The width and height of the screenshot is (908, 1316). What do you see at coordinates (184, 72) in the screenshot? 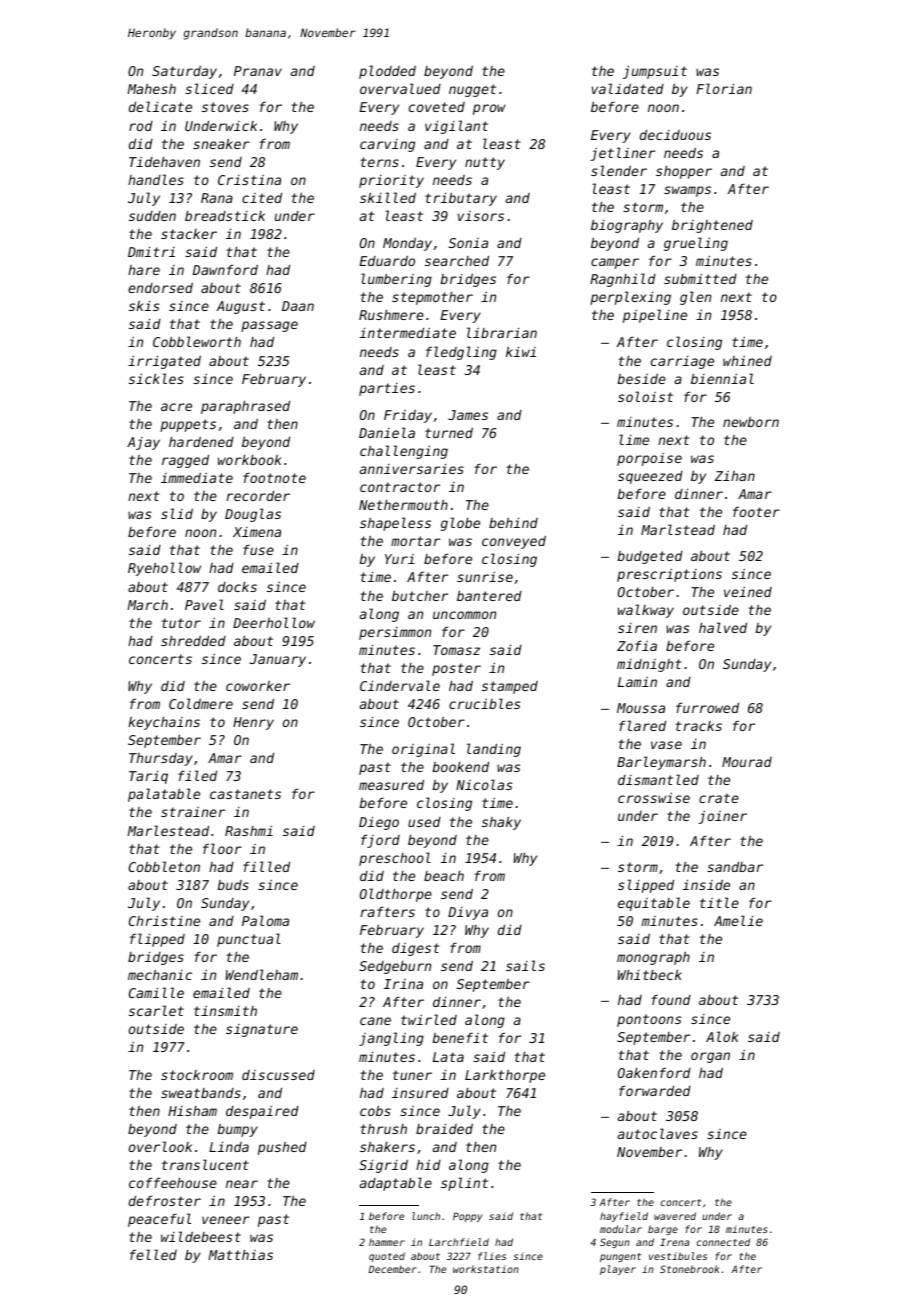
I see `Saturday` at bounding box center [184, 72].
